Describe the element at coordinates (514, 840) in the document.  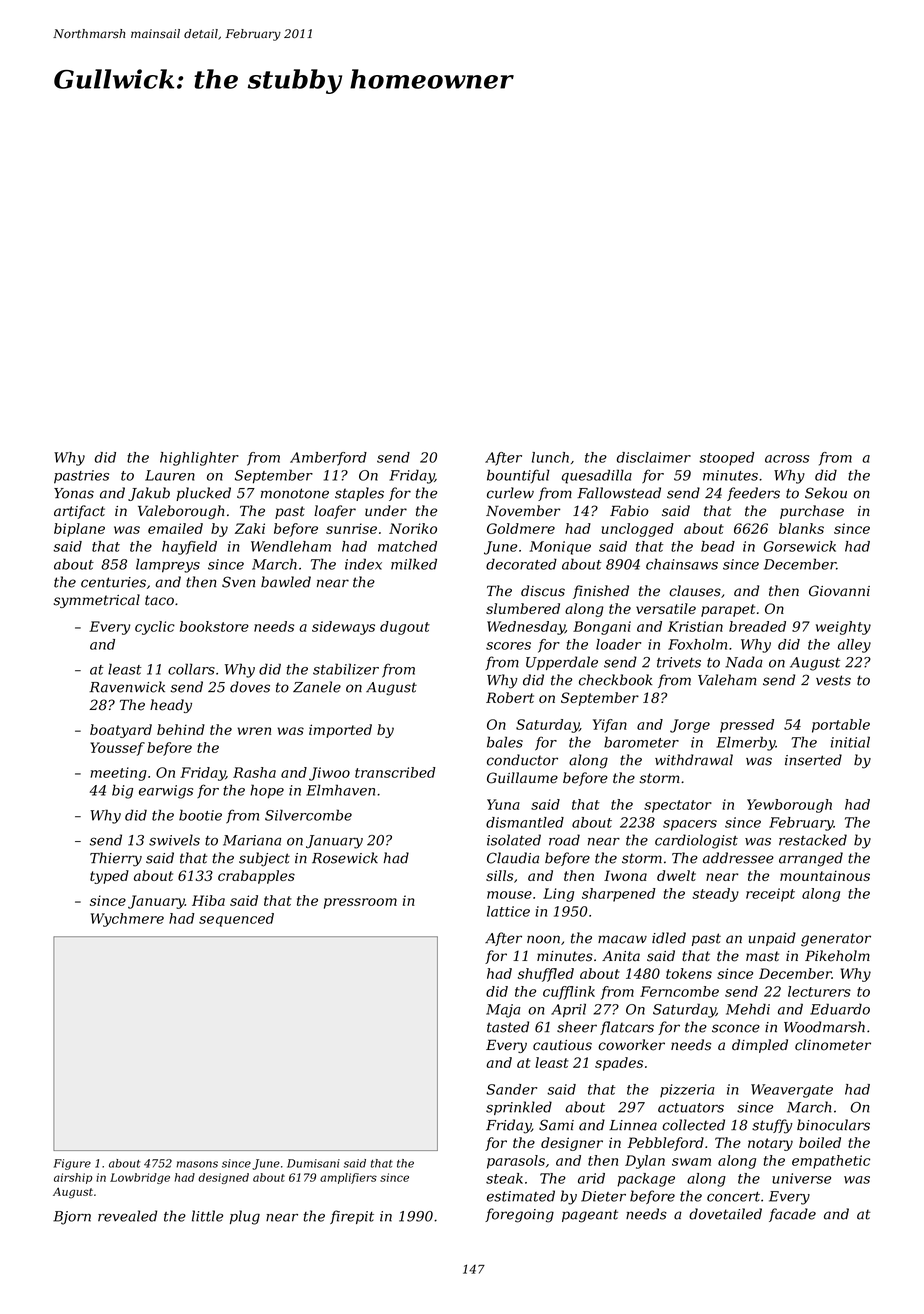
I see `isolated` at that location.
